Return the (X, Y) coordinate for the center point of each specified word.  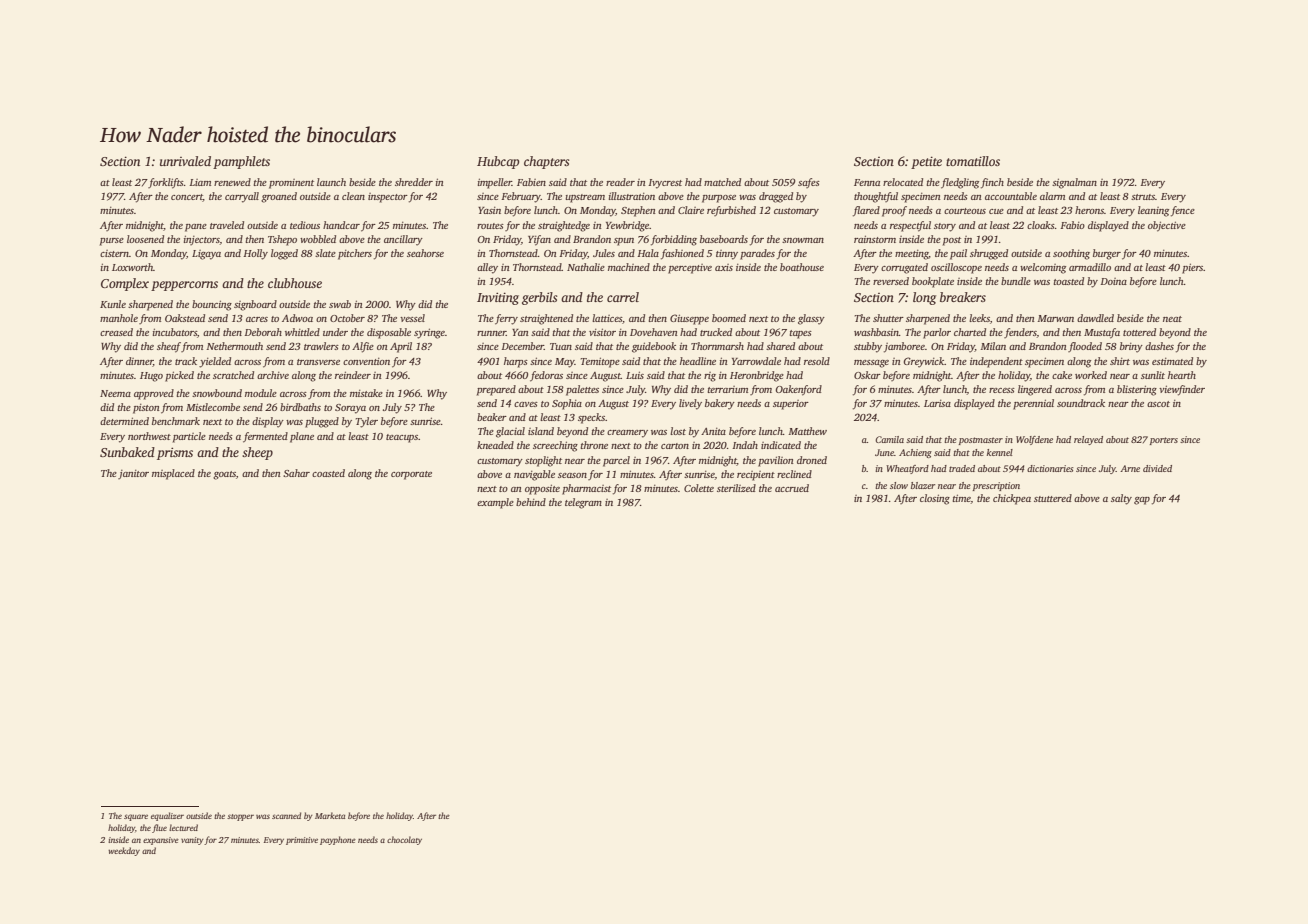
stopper (240, 817)
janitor (133, 474)
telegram (583, 503)
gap (1142, 501)
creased (116, 332)
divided (1157, 468)
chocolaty (404, 840)
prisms (175, 453)
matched (722, 182)
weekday (124, 851)
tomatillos (973, 161)
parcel (616, 461)
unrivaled (185, 161)
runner (491, 333)
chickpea (1012, 499)
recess (1002, 390)
